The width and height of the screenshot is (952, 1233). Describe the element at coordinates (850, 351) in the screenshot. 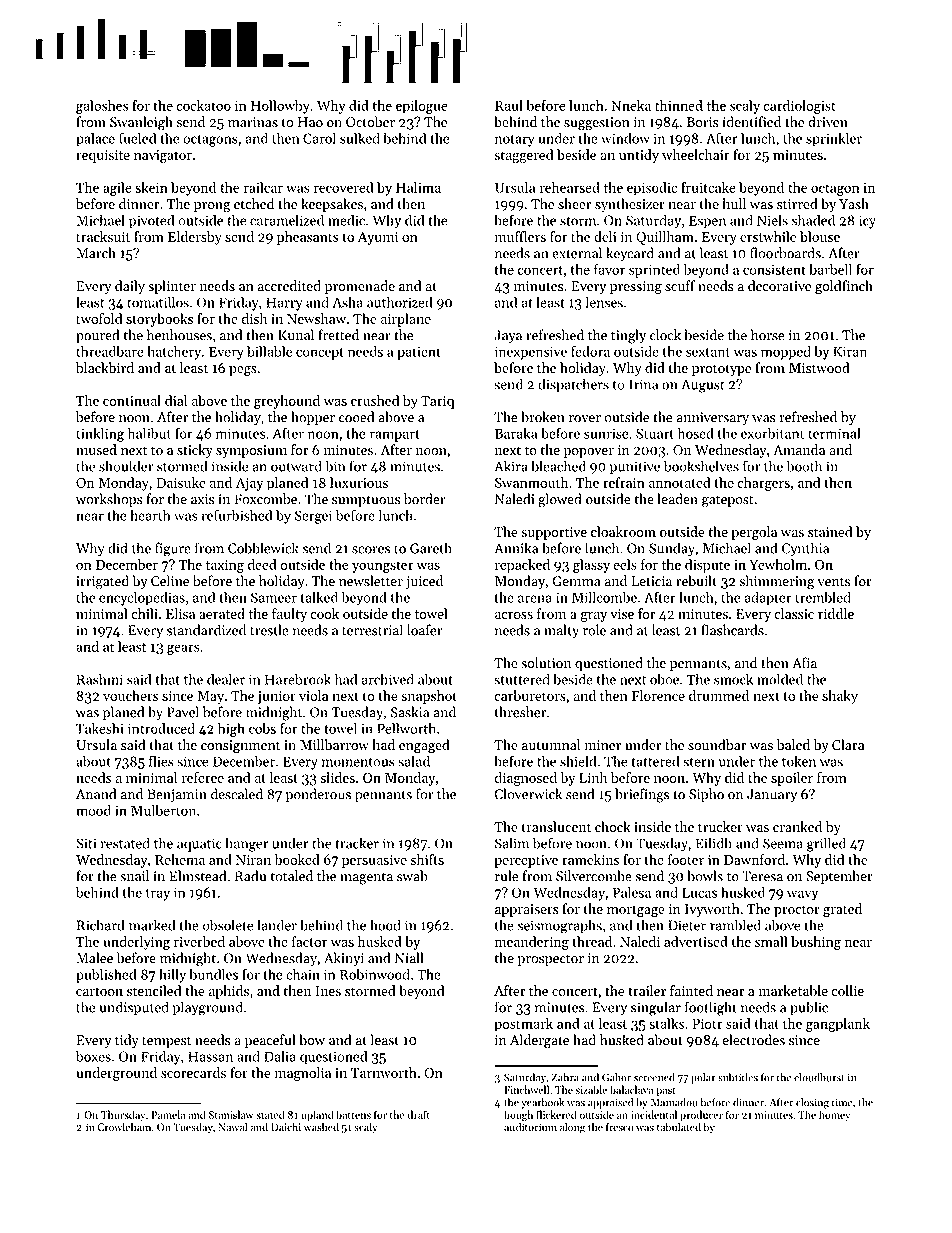

I see `Kiran` at that location.
